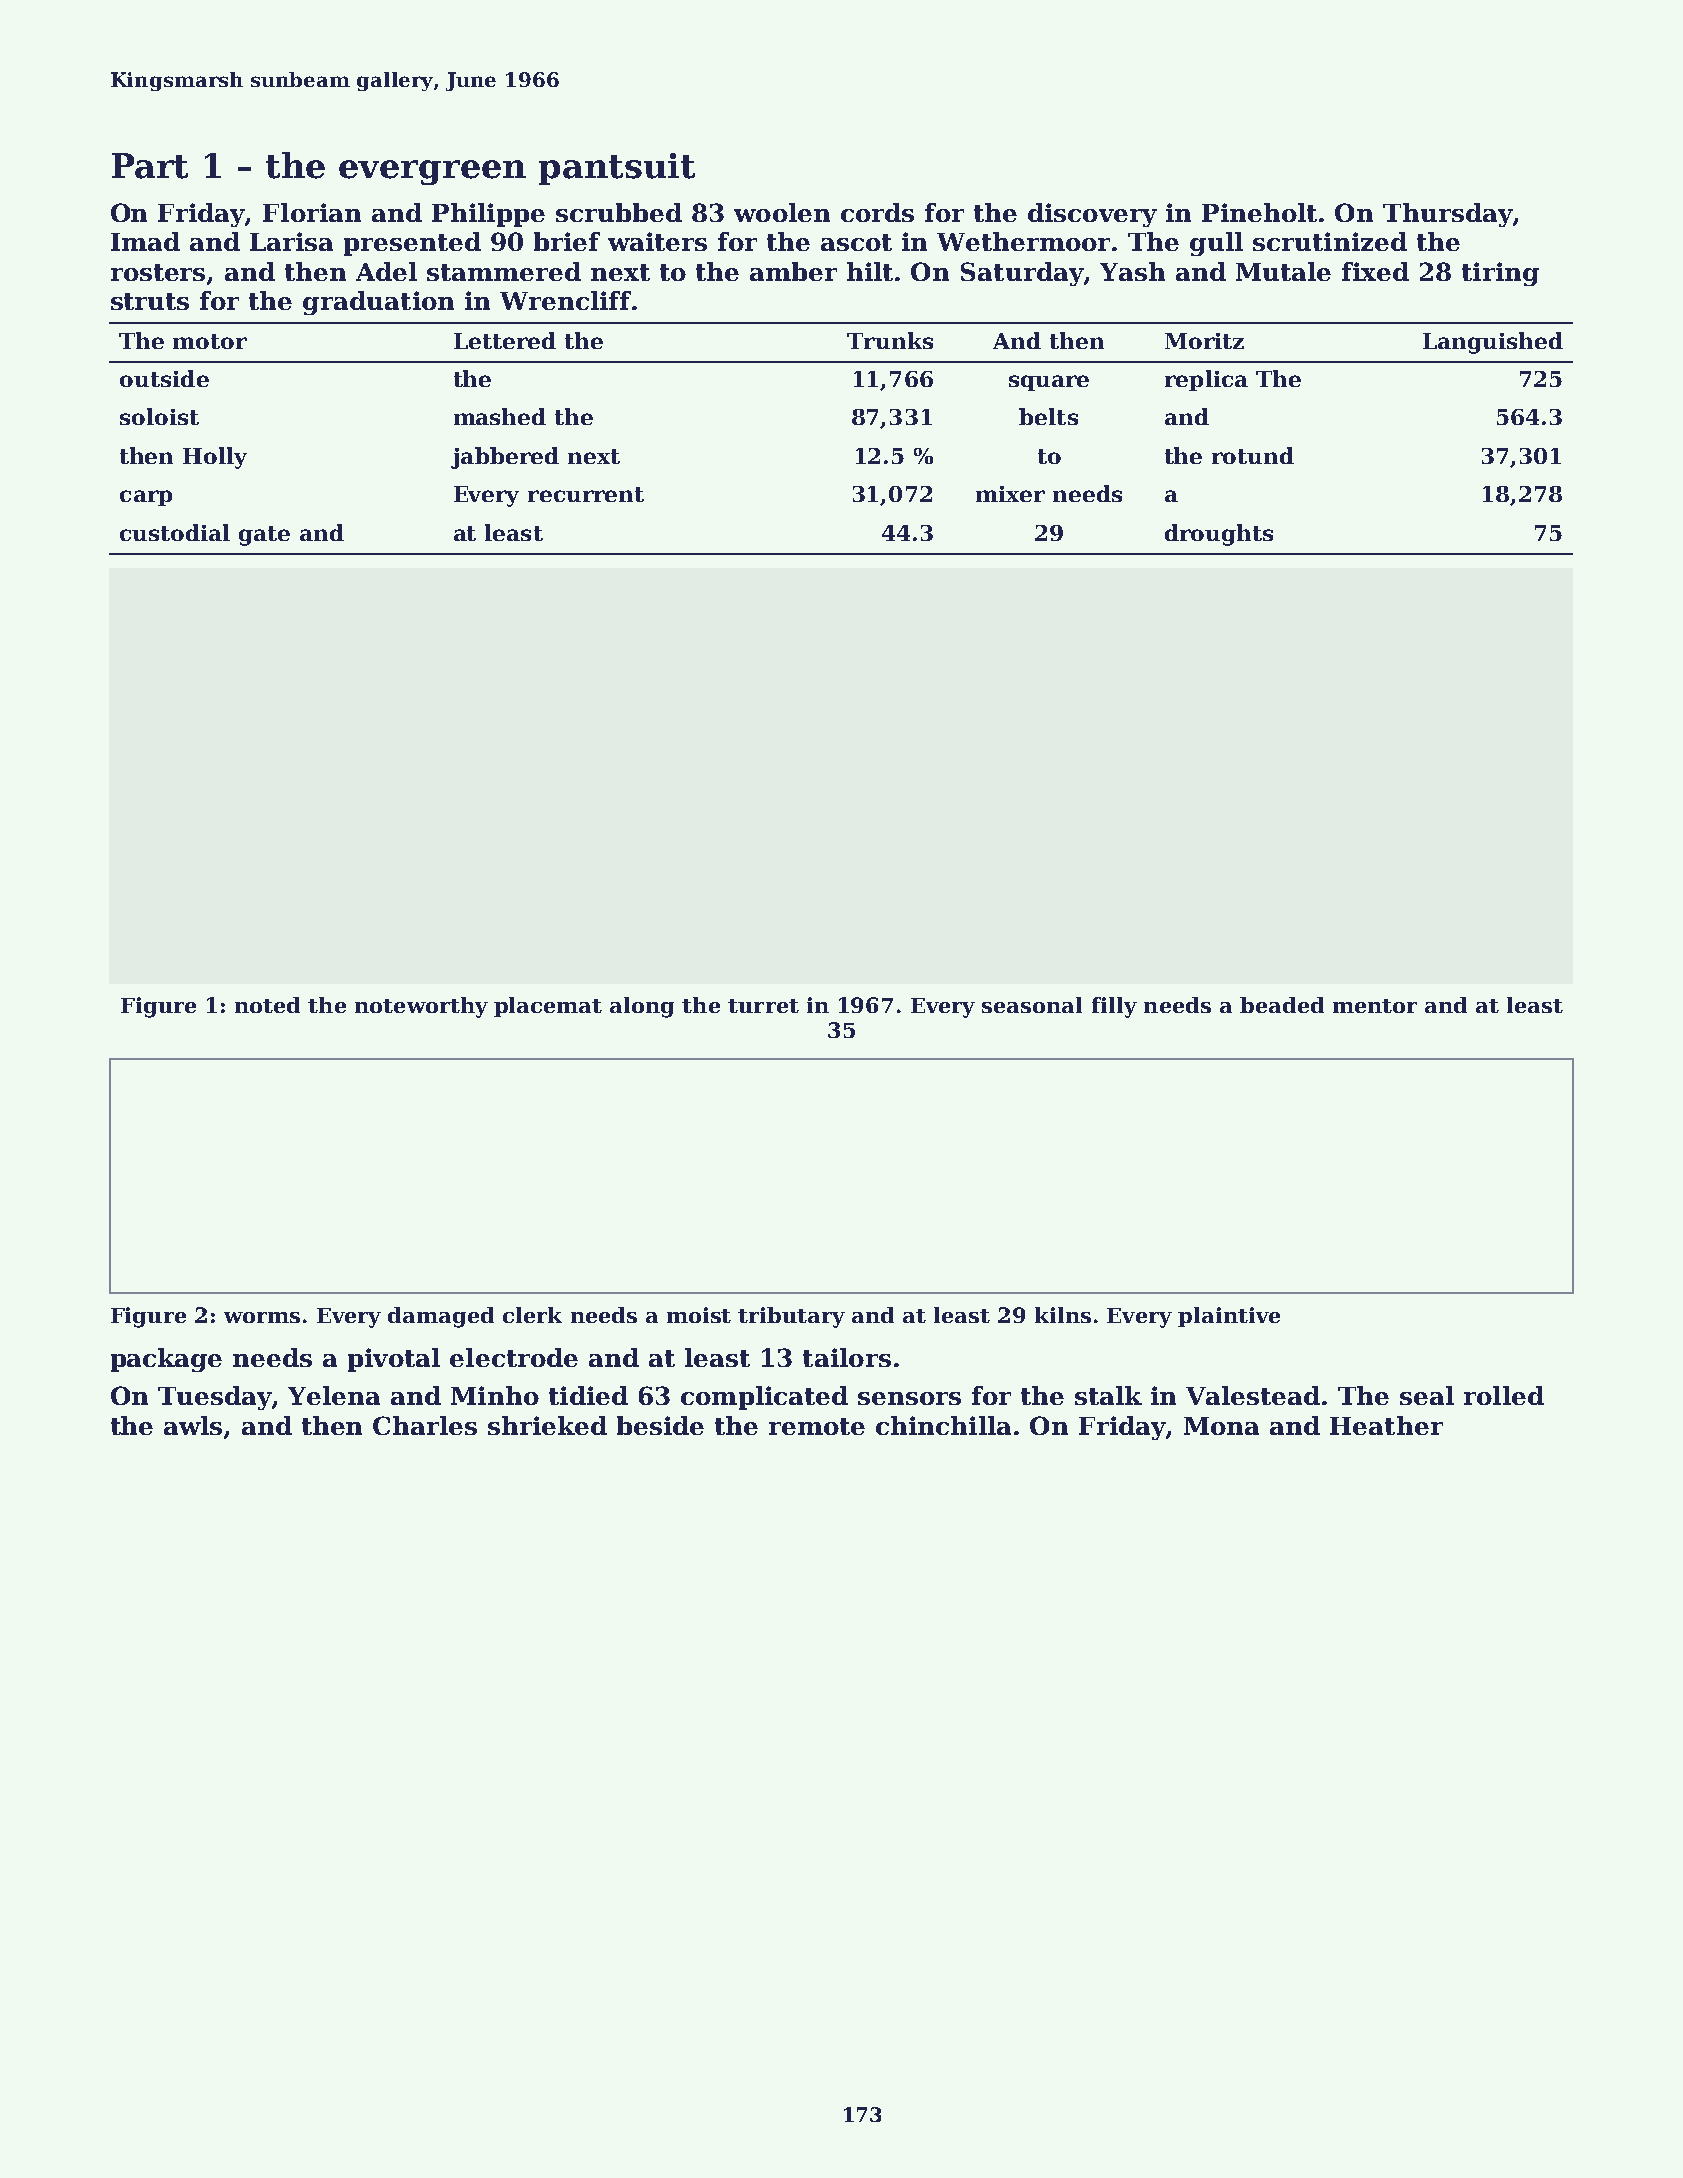 The image size is (1683, 2178). I want to click on Lettered, so click(505, 340).
